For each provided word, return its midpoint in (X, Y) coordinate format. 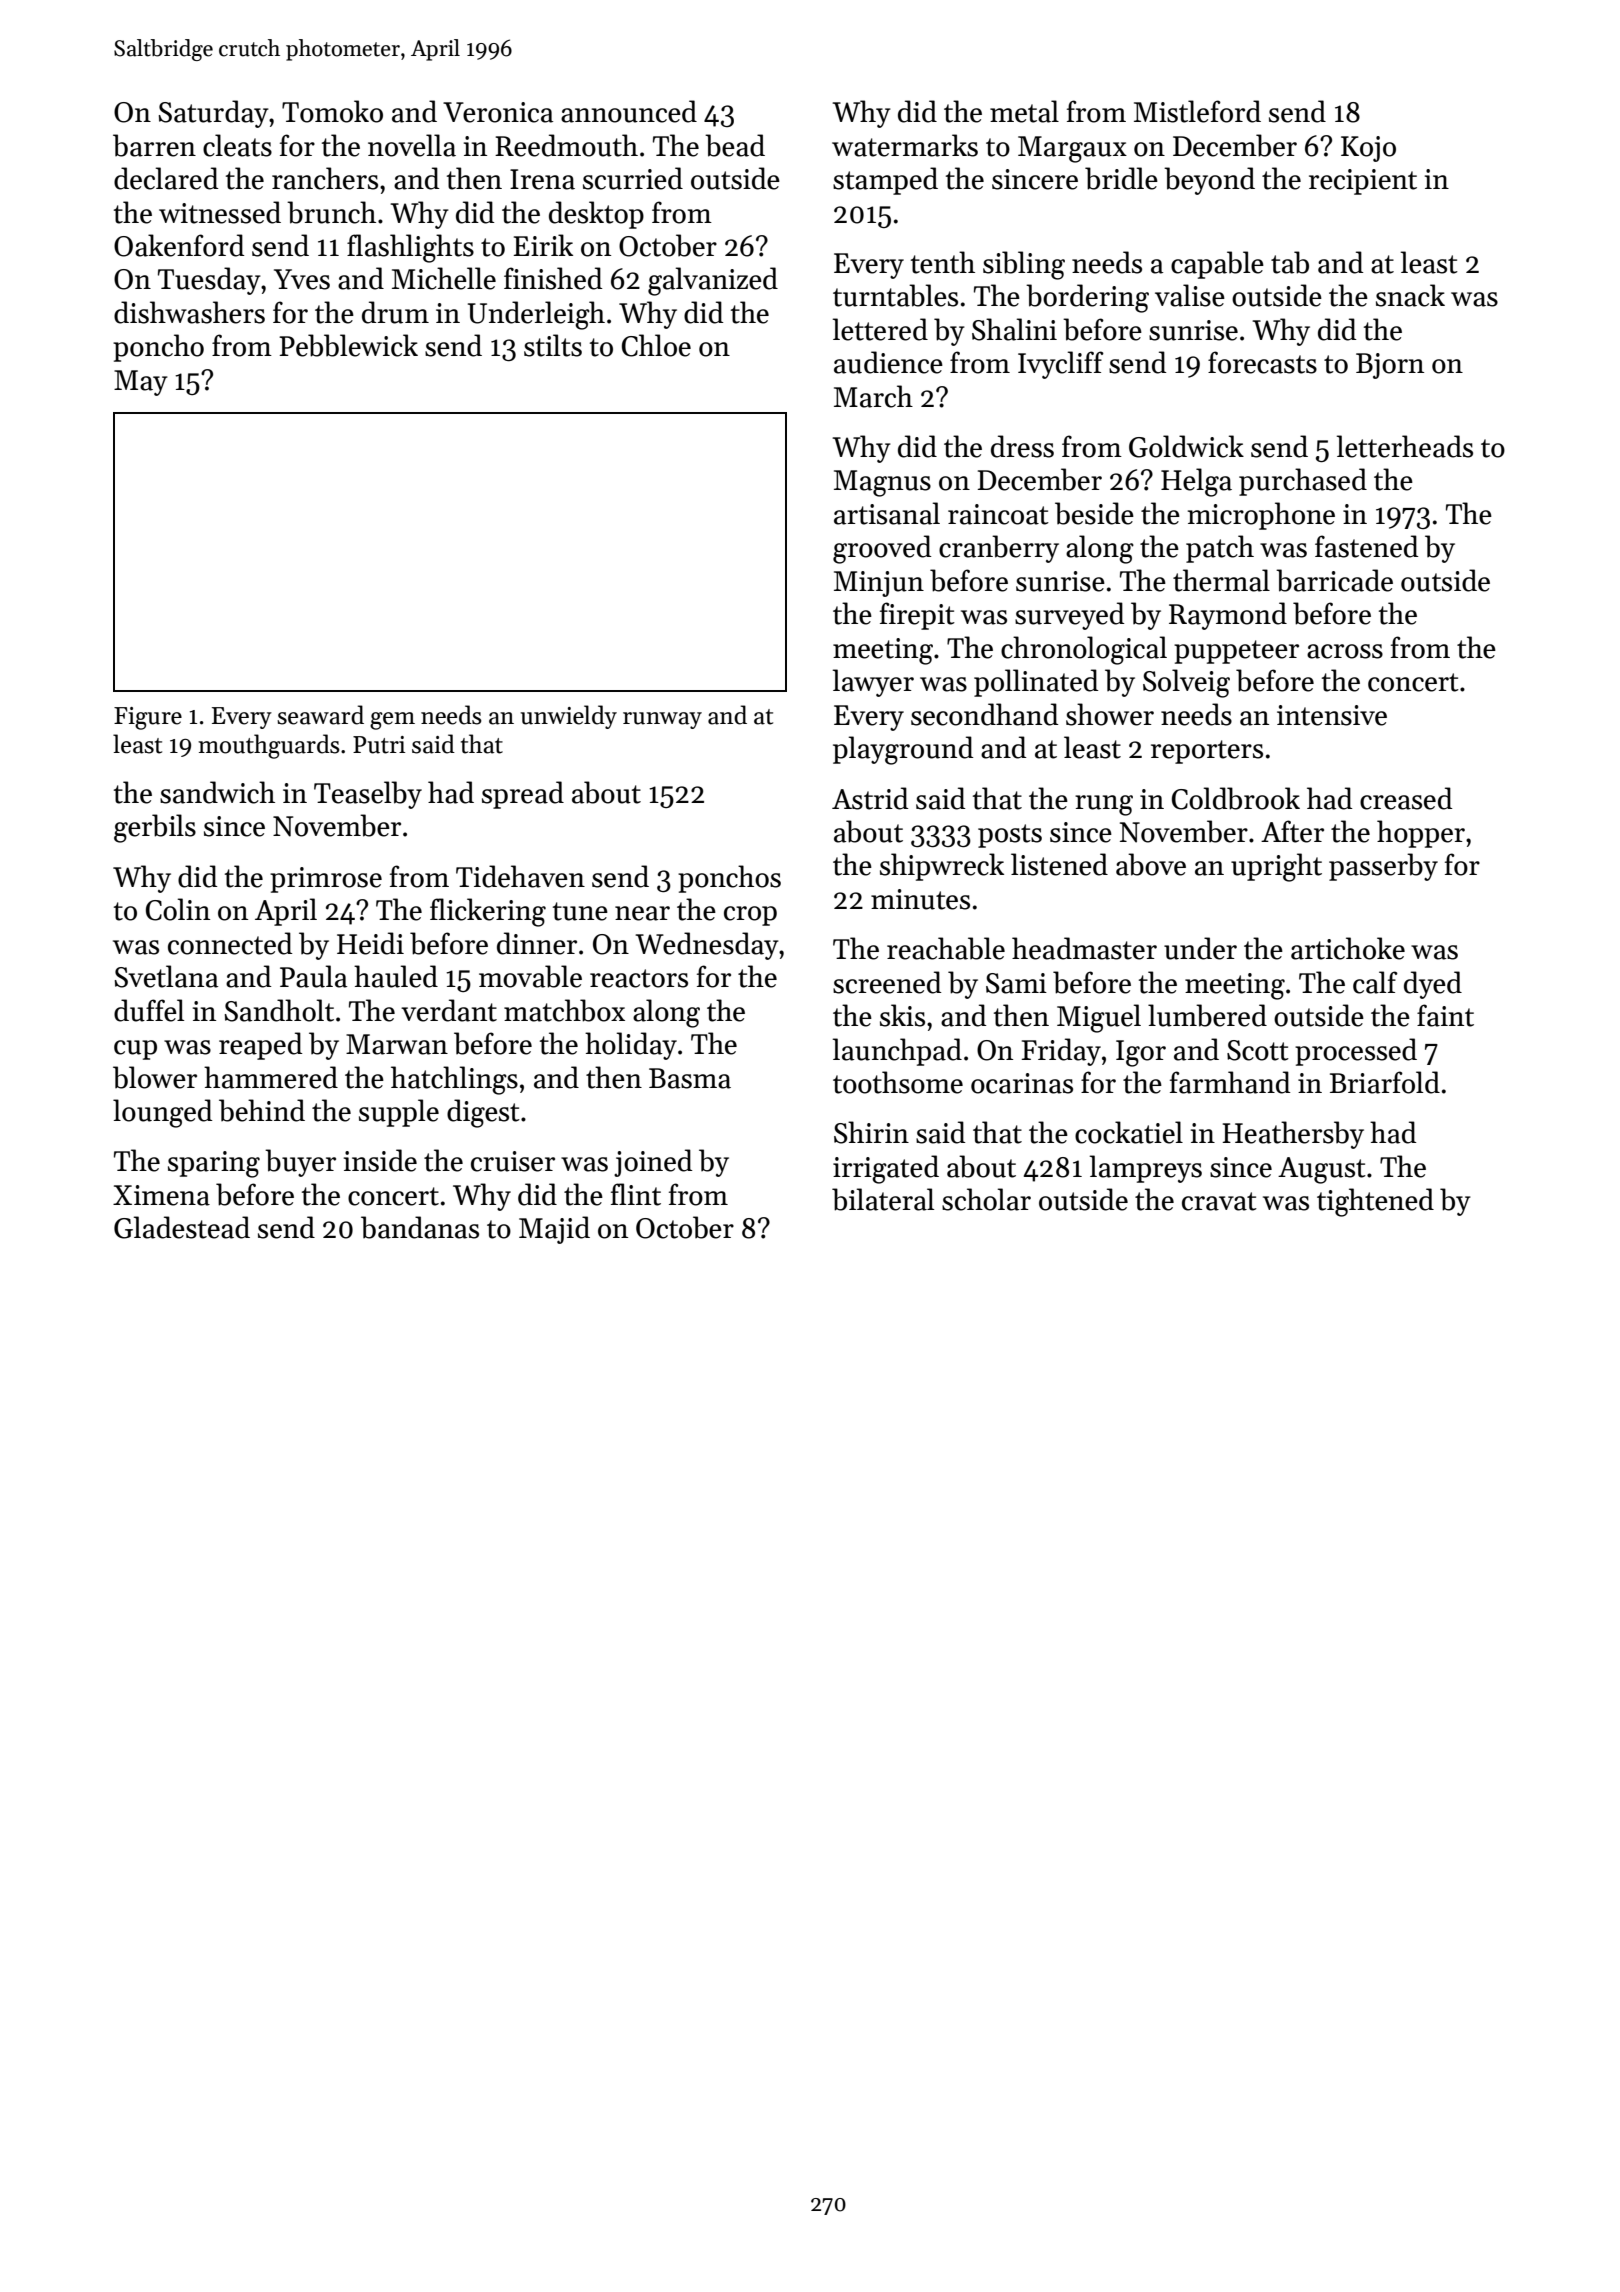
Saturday (214, 114)
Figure (148, 718)
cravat (1219, 1201)
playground (903, 750)
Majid (554, 1230)
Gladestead (182, 1227)
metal (1024, 111)
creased (1406, 798)
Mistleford (1197, 111)
